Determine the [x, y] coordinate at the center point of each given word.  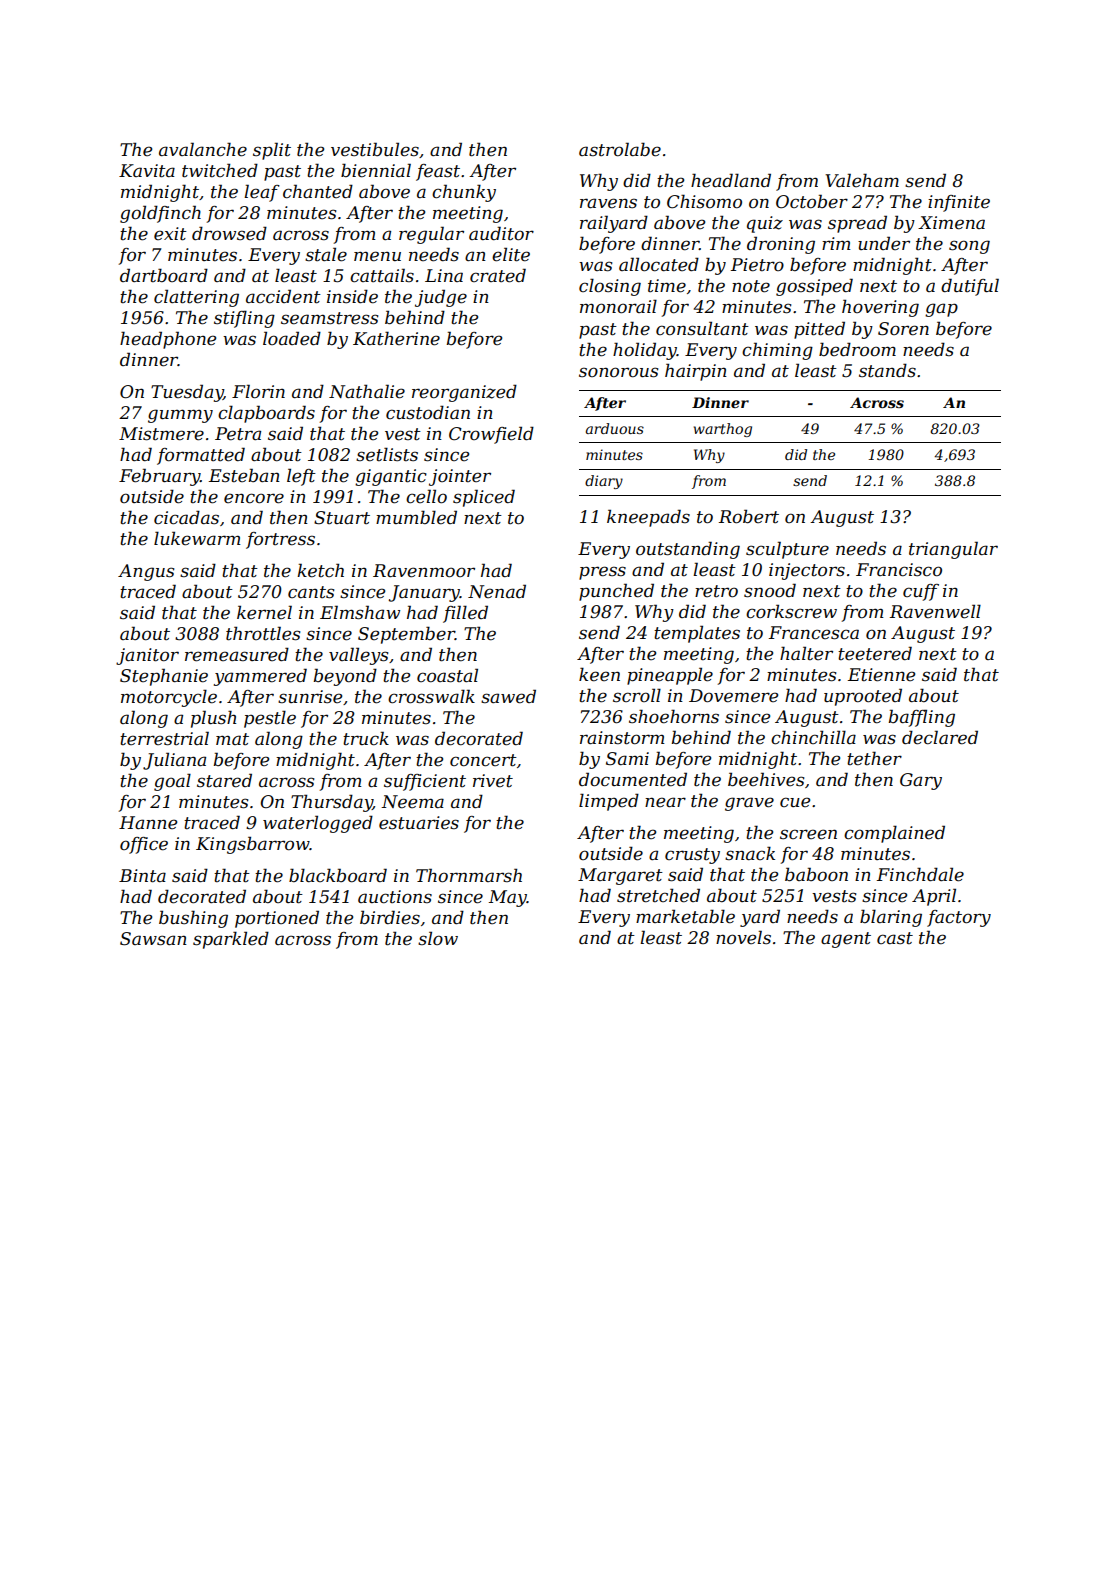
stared [224, 780]
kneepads [648, 518]
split [272, 151]
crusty [692, 856]
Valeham [862, 180]
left [301, 477]
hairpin [696, 372]
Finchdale [920, 874]
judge [441, 298]
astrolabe [620, 149]
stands [887, 370]
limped [609, 802]
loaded [292, 338]
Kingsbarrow [253, 845]
